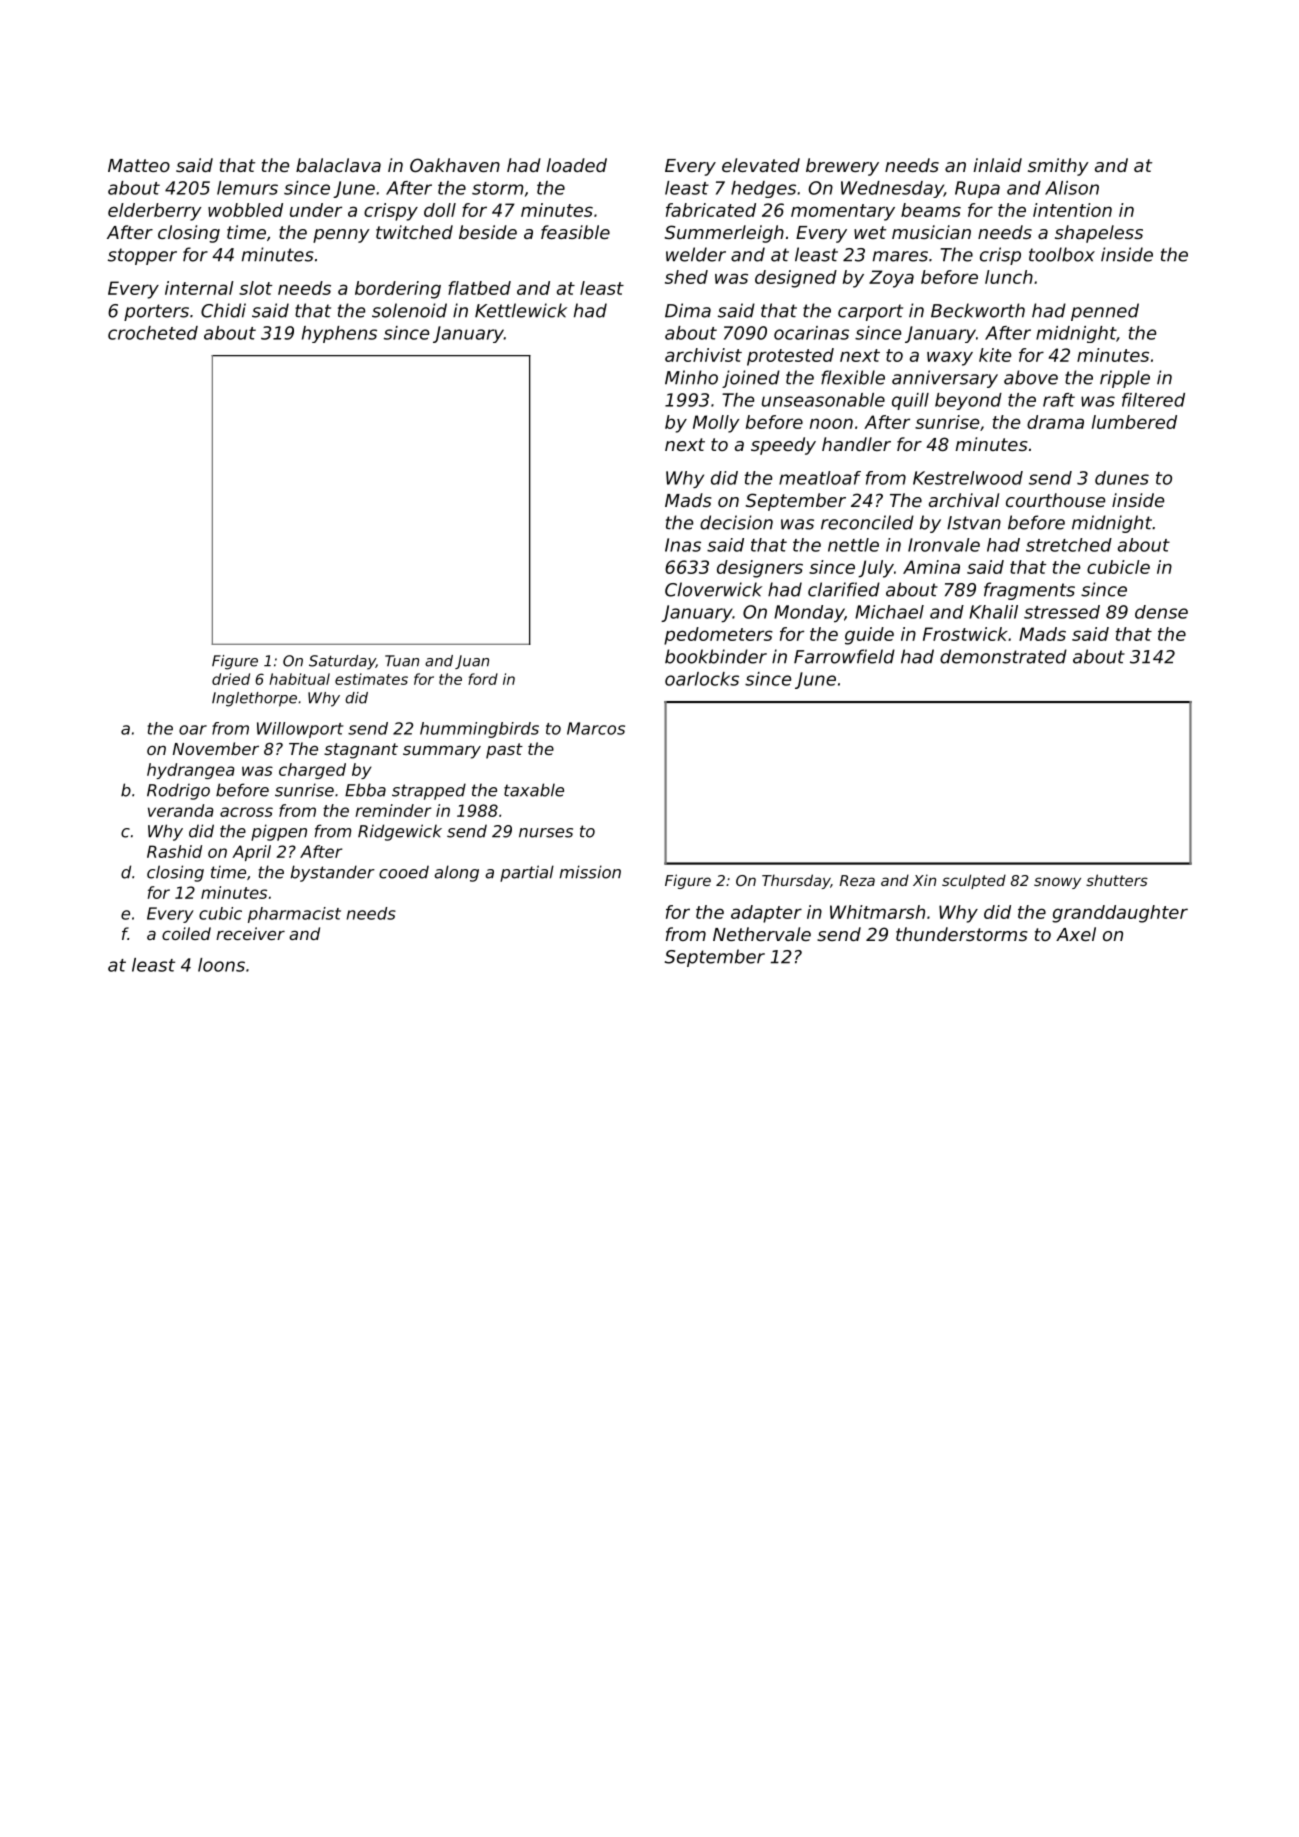 This document has height=1837, width=1299. What do you see at coordinates (763, 189) in the document?
I see `hedges` at bounding box center [763, 189].
